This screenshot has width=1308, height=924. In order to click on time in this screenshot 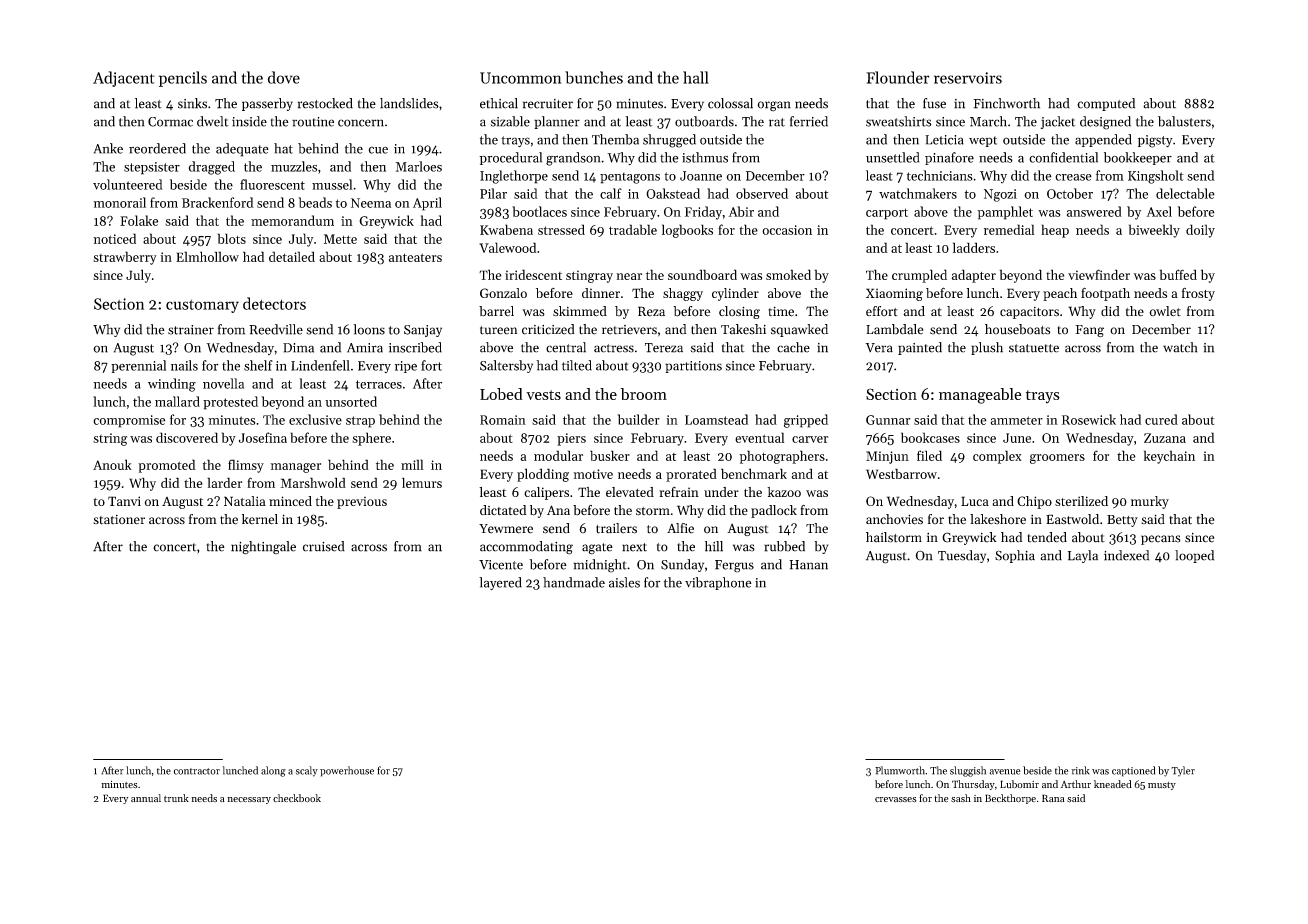, I will do `click(781, 311)`.
